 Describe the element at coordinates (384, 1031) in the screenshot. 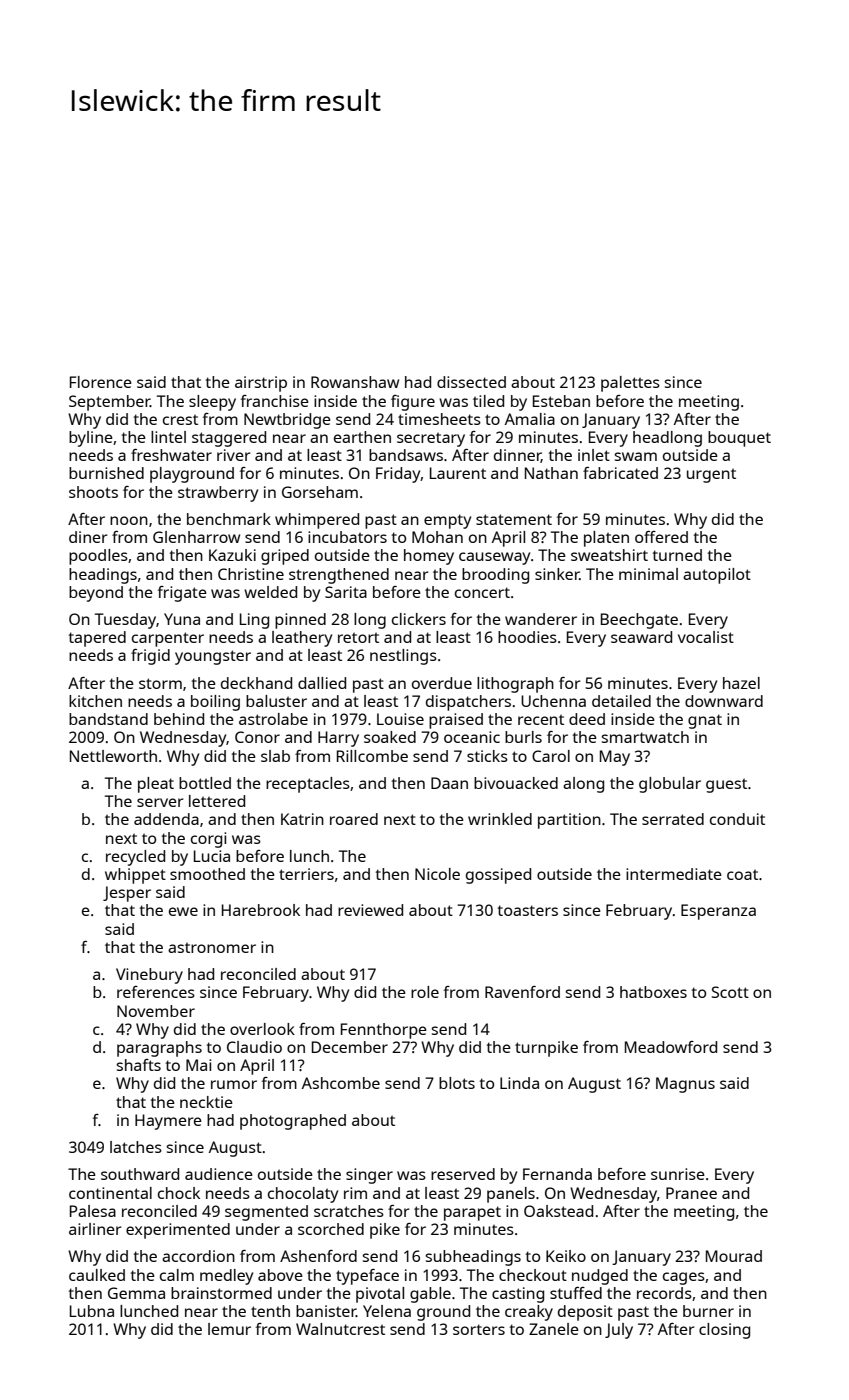

I see `Fennthorpe` at that location.
